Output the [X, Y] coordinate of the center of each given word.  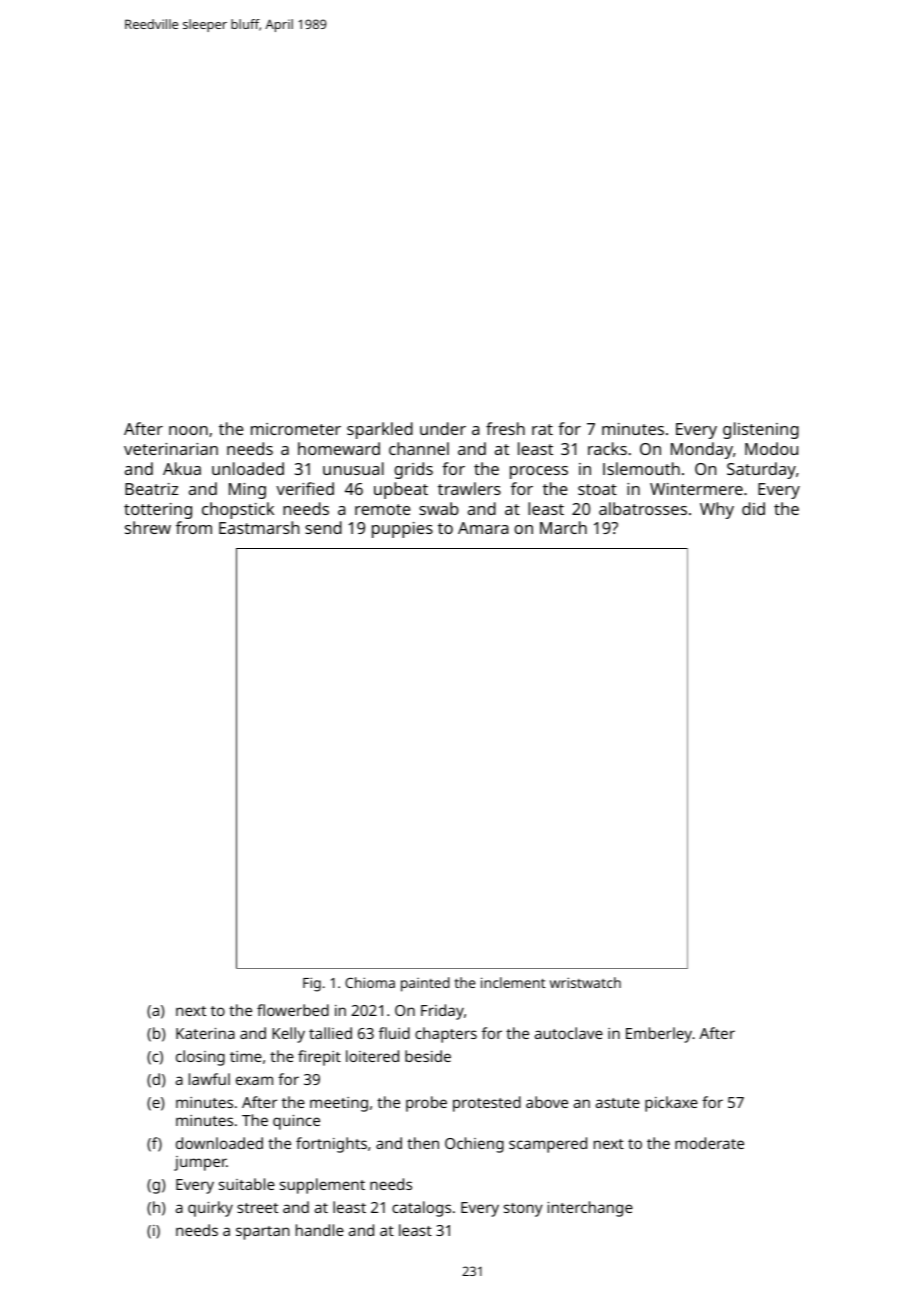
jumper [200, 1163]
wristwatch [585, 982]
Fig [312, 984]
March [563, 527]
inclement [513, 982]
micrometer [296, 429]
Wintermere [696, 489]
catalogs [421, 1209]
